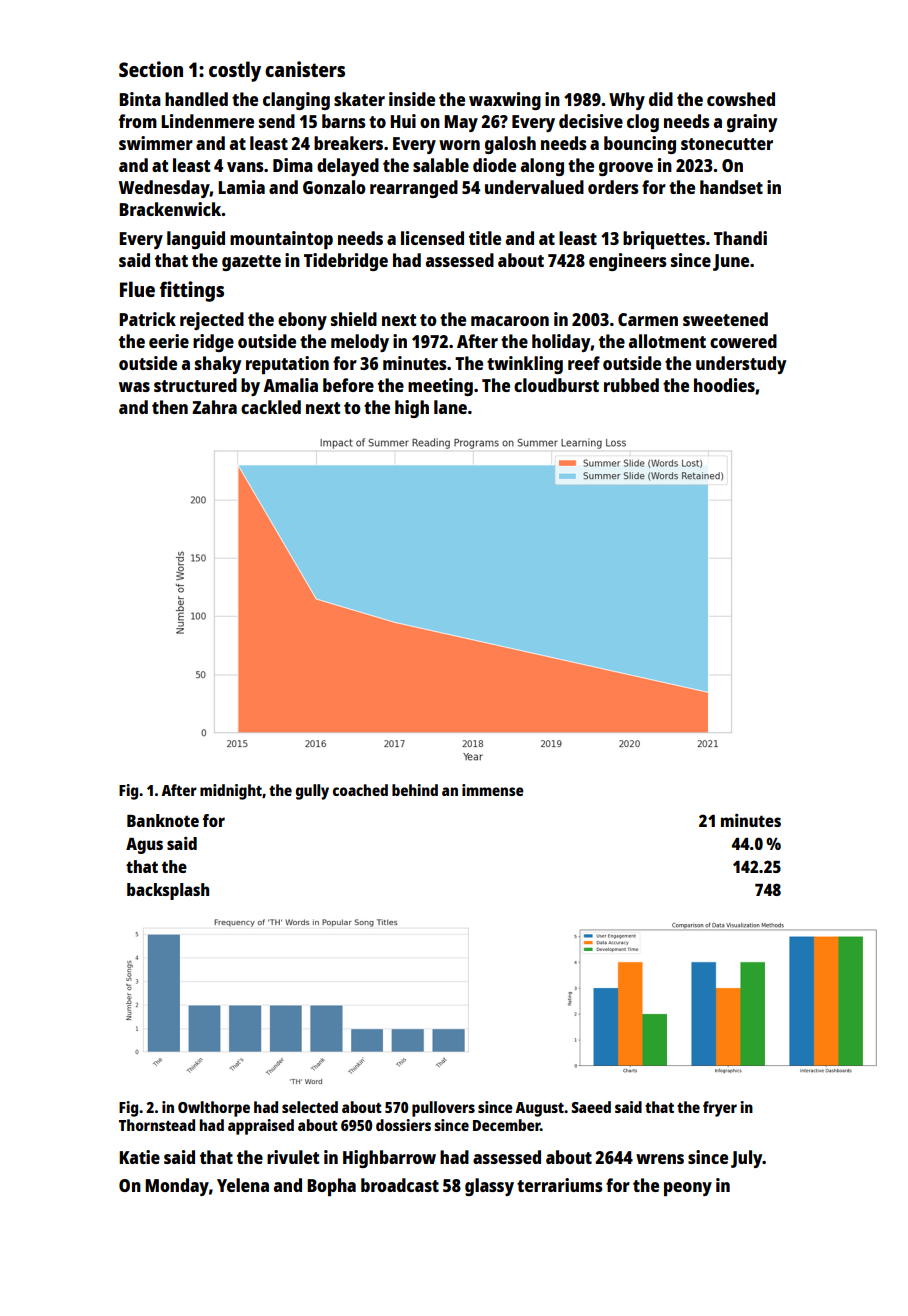  What do you see at coordinates (156, 143) in the screenshot?
I see `swimmer` at bounding box center [156, 143].
